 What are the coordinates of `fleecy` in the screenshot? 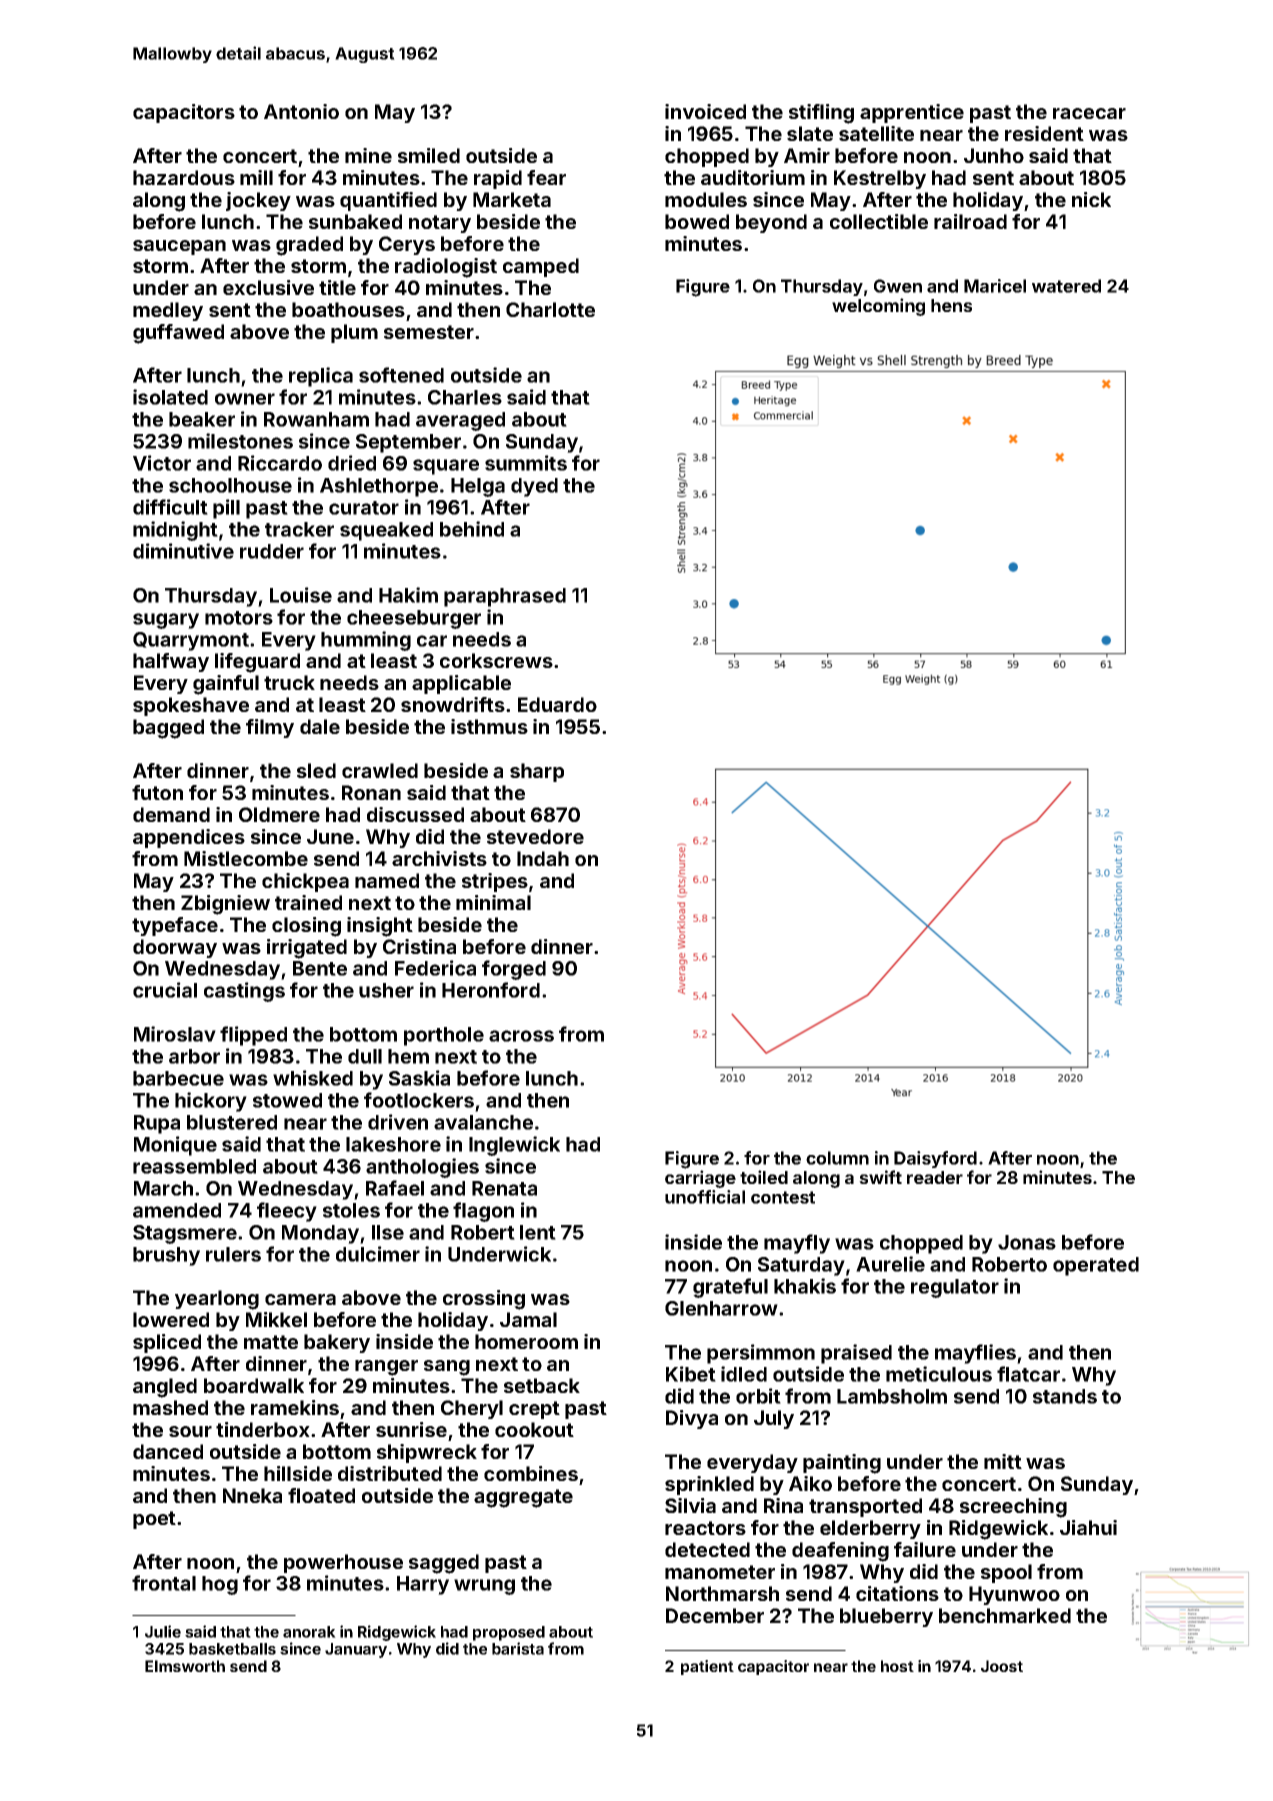 It's located at (287, 1212).
